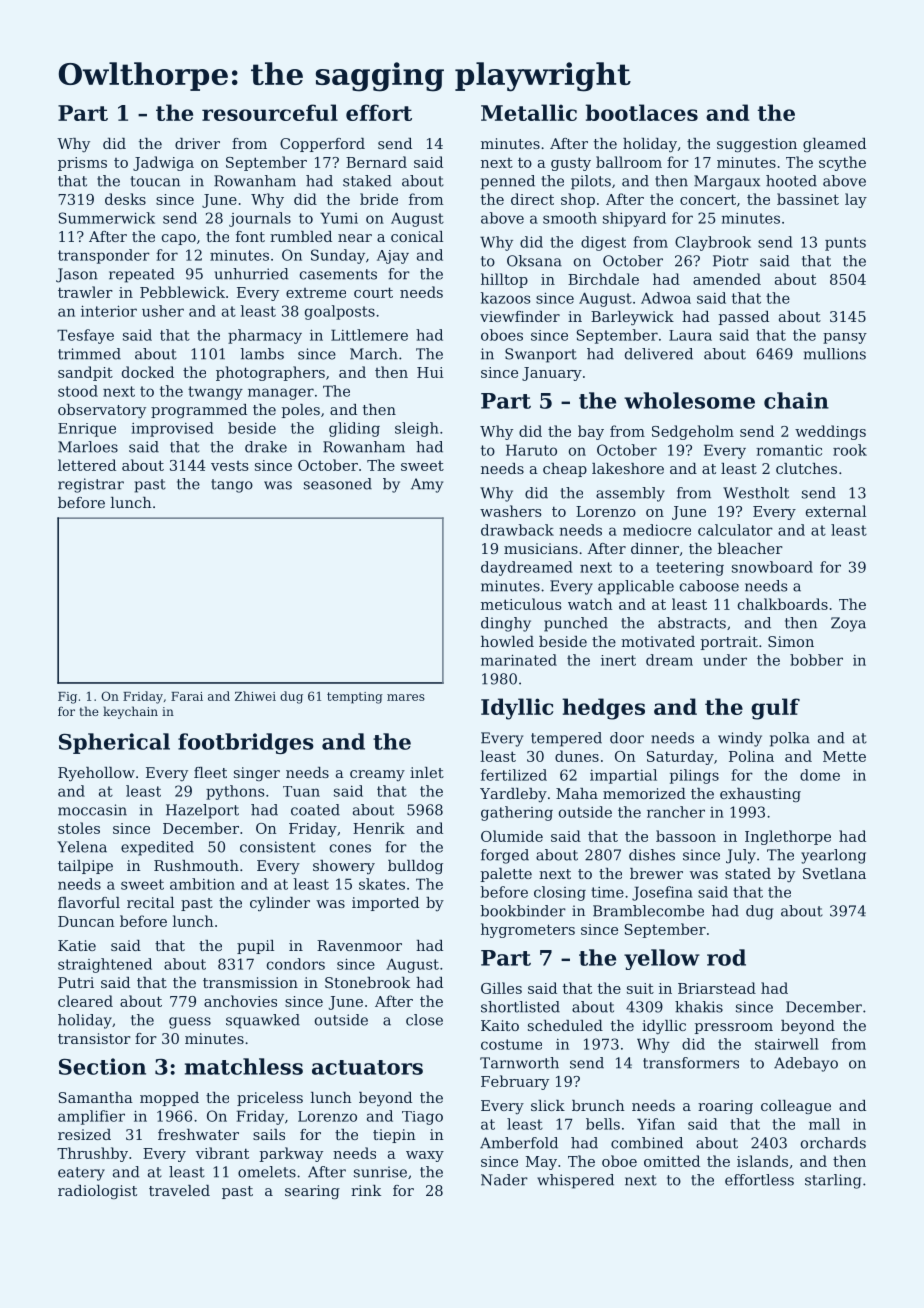 This screenshot has width=924, height=1308. What do you see at coordinates (82, 164) in the screenshot?
I see `prisms` at bounding box center [82, 164].
